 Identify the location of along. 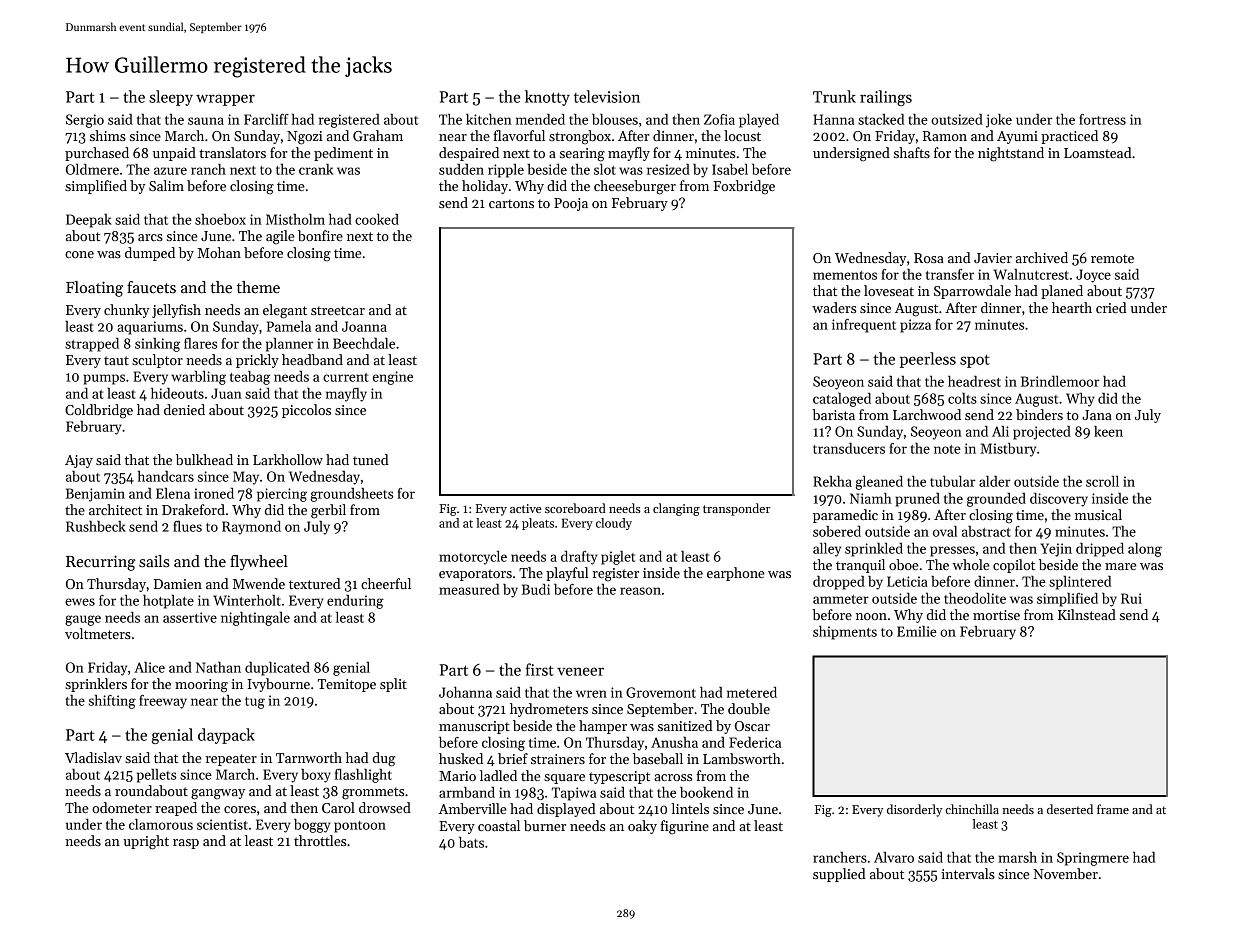
(1145, 550).
